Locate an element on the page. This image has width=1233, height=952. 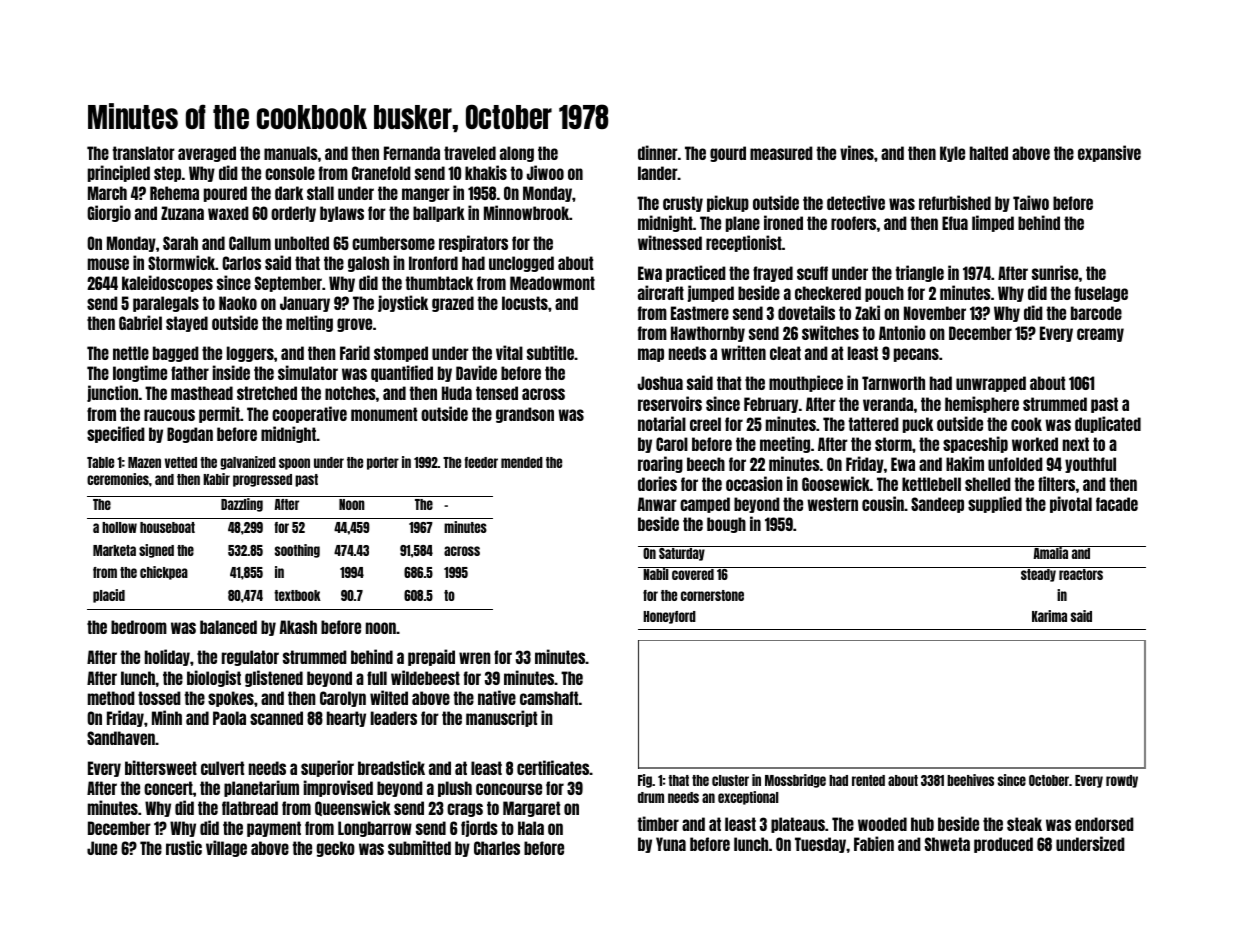
paralegals is located at coordinates (166, 304).
